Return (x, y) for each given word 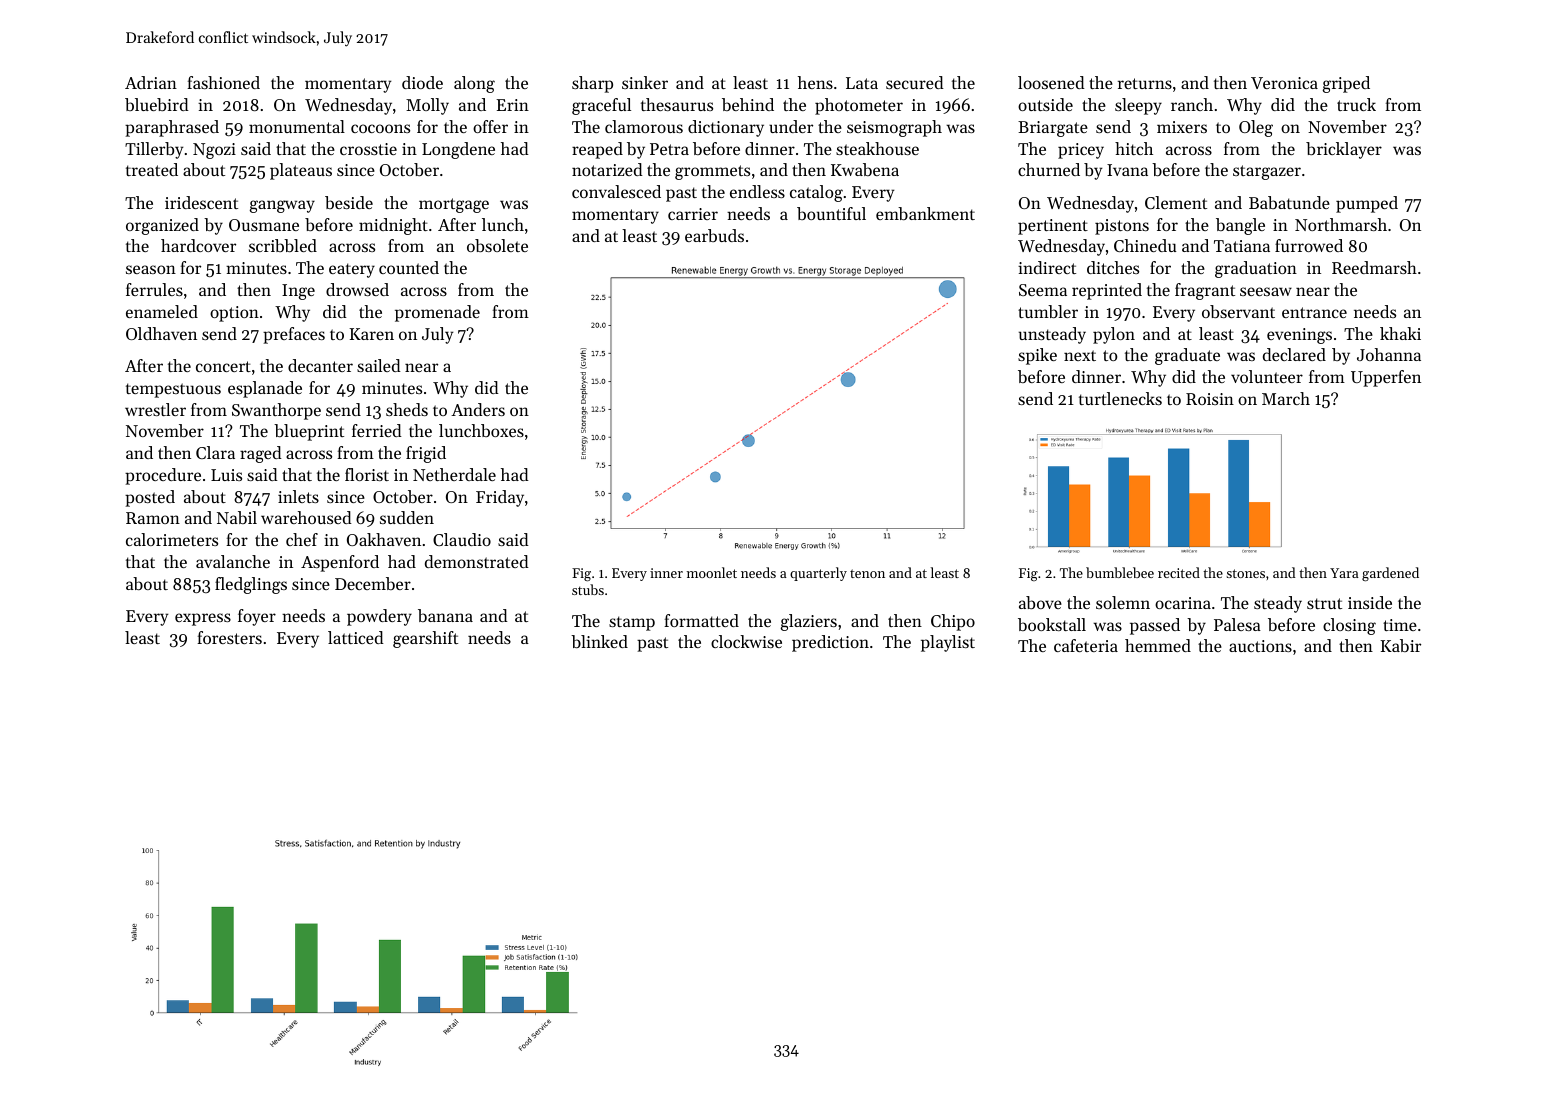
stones (1245, 573)
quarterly (818, 574)
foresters (229, 637)
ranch (1192, 104)
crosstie (368, 149)
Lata (862, 83)
